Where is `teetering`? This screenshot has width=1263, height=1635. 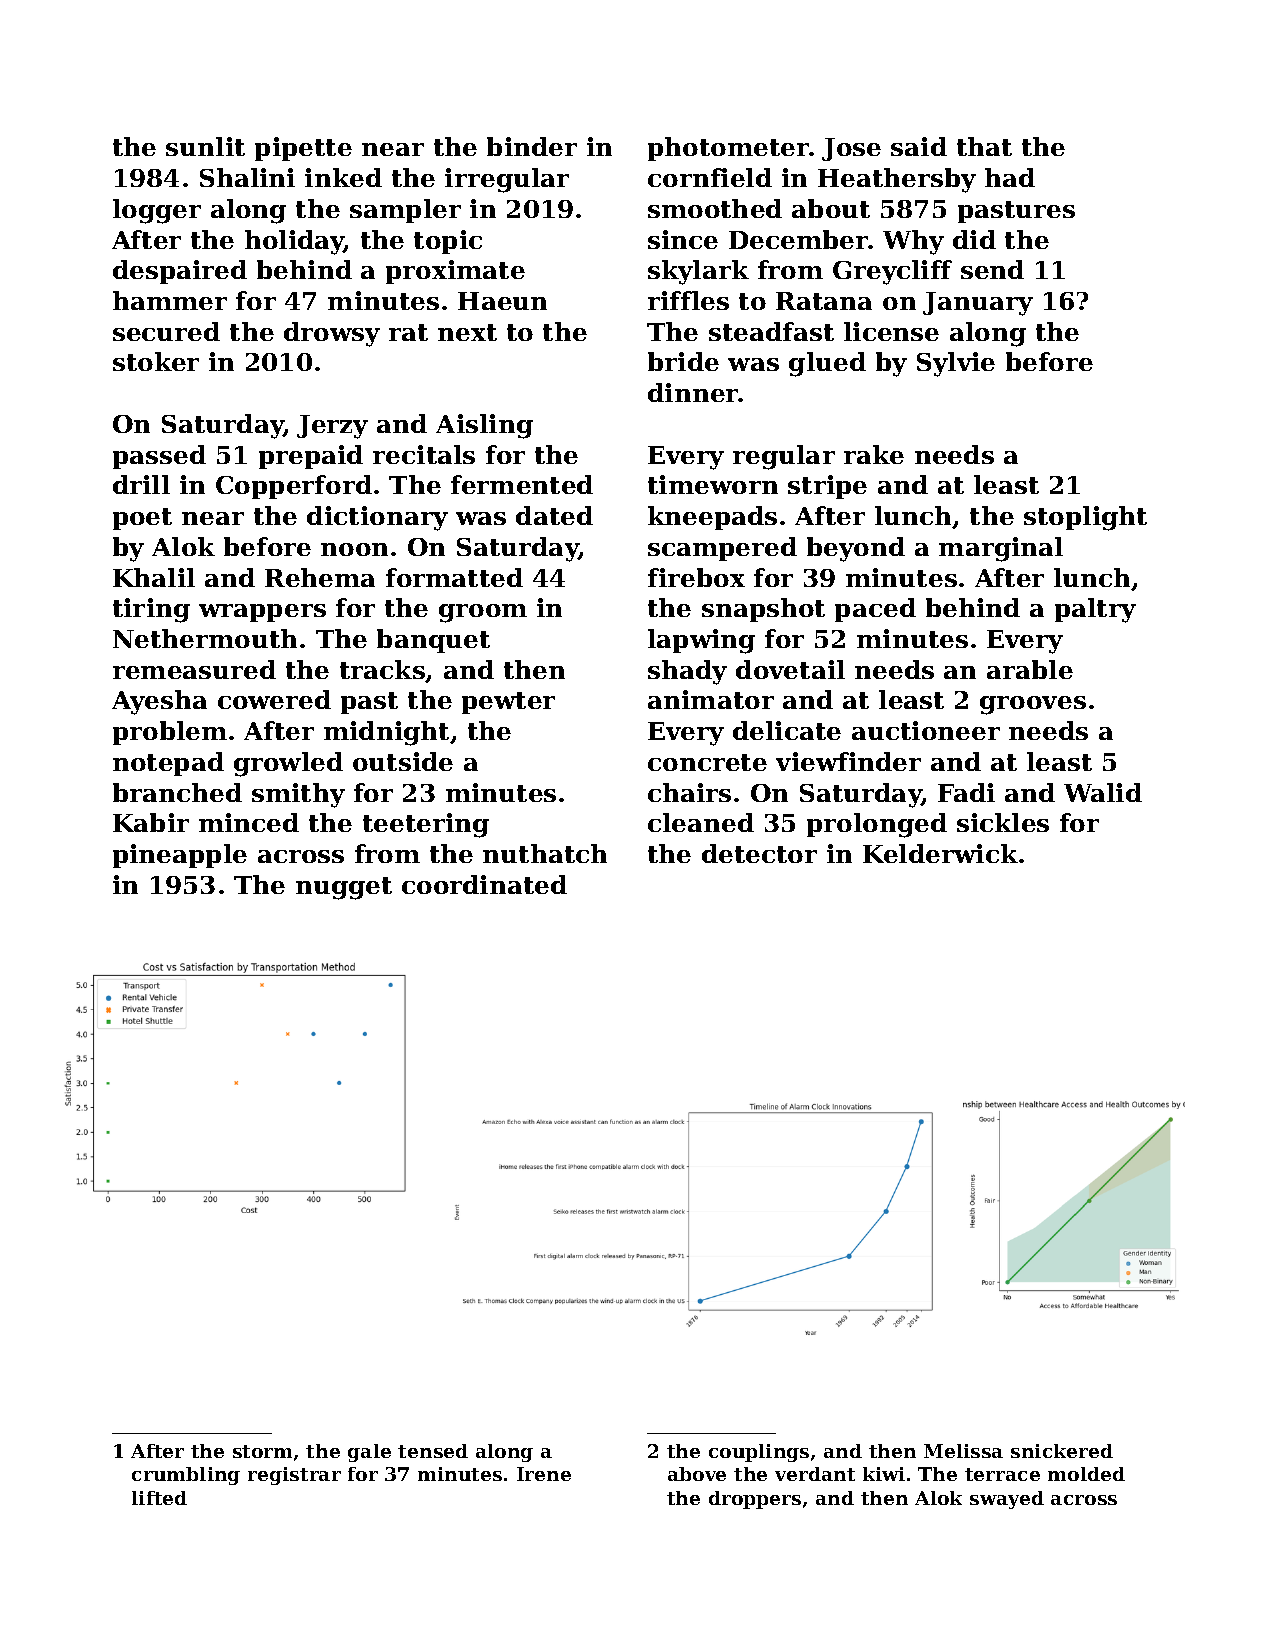
teetering is located at coordinates (426, 825).
